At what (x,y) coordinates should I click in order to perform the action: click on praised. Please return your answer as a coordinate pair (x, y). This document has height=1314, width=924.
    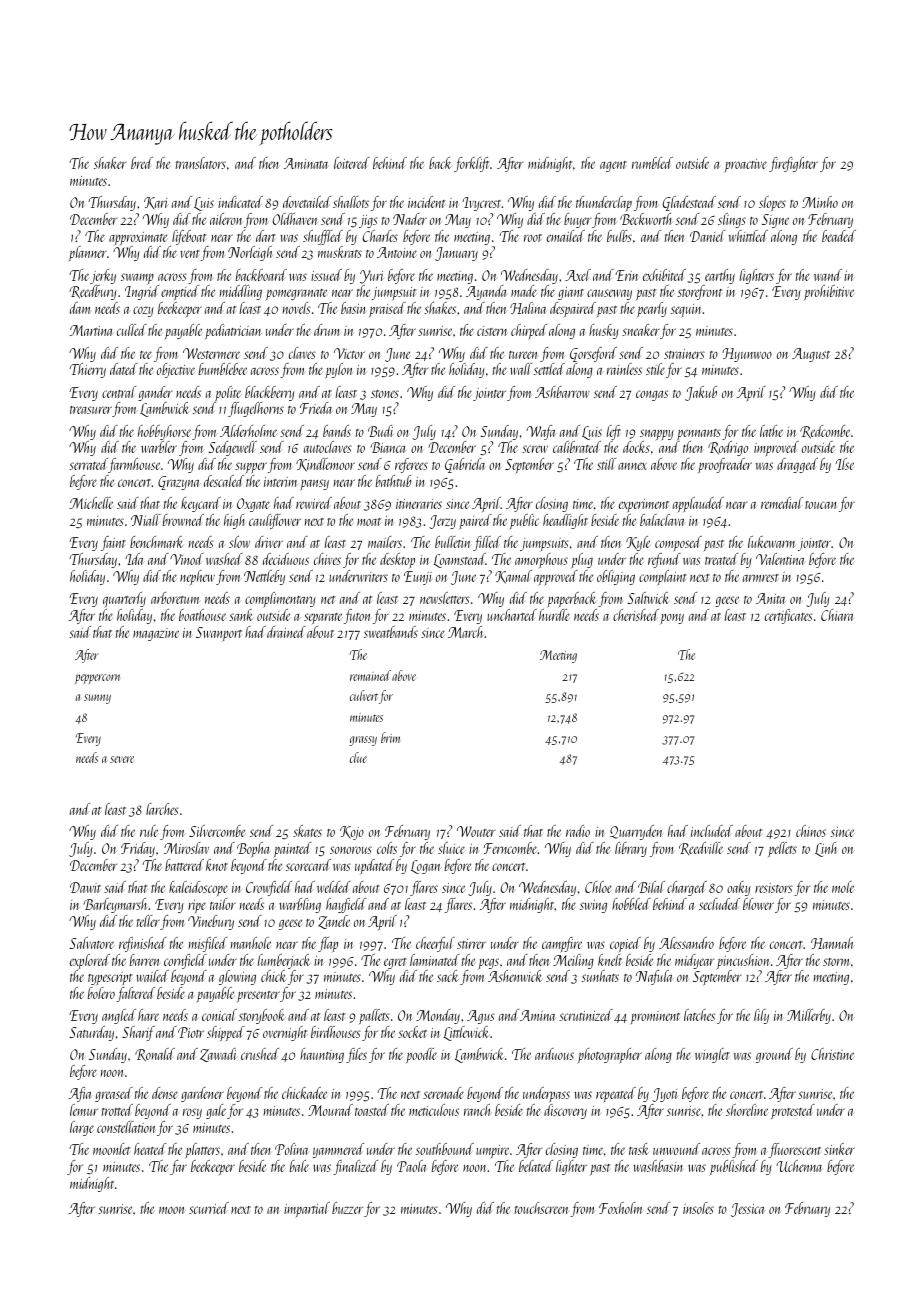
    Looking at the image, I should click on (387, 309).
